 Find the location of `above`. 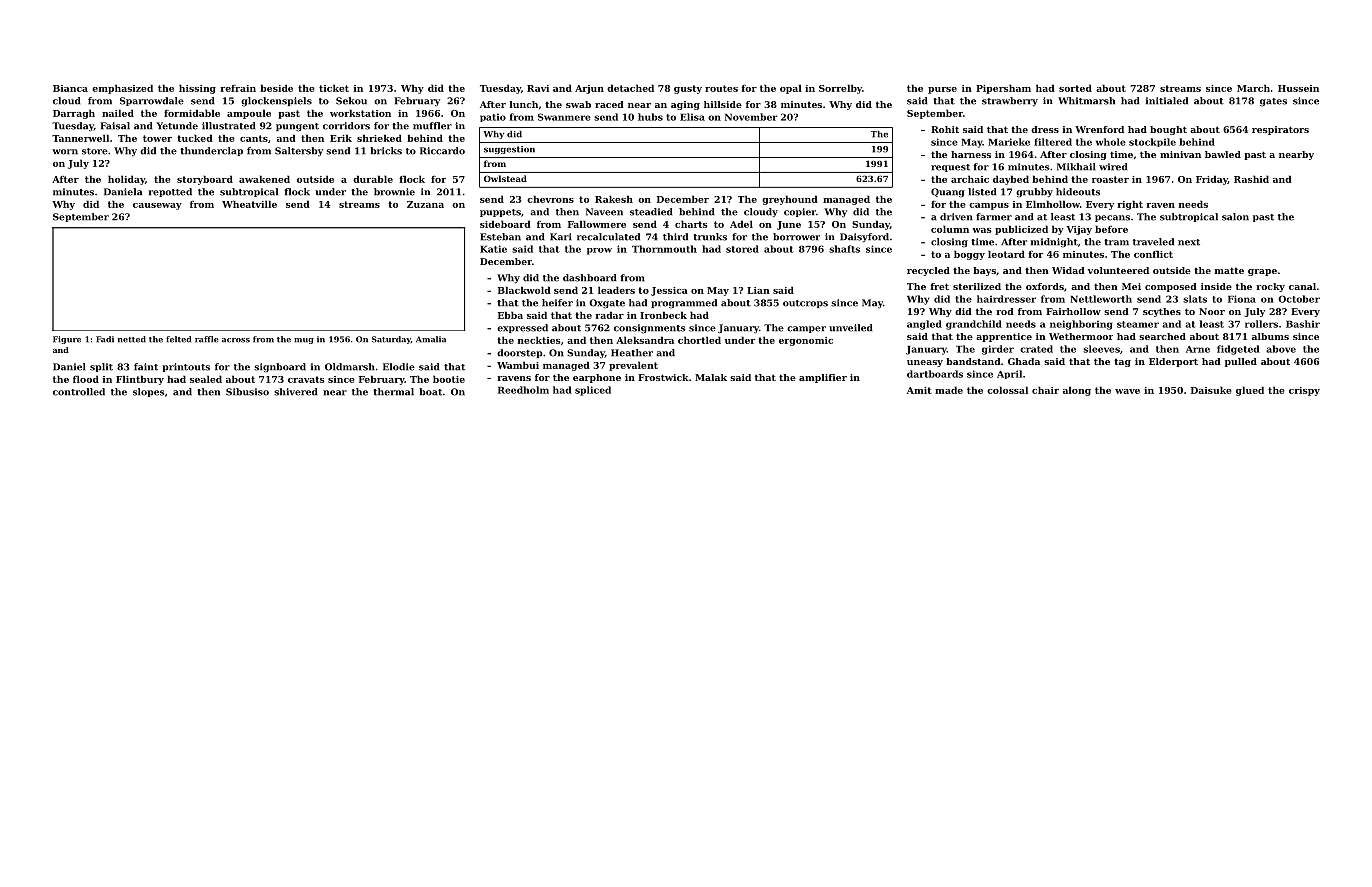

above is located at coordinates (1281, 349).
